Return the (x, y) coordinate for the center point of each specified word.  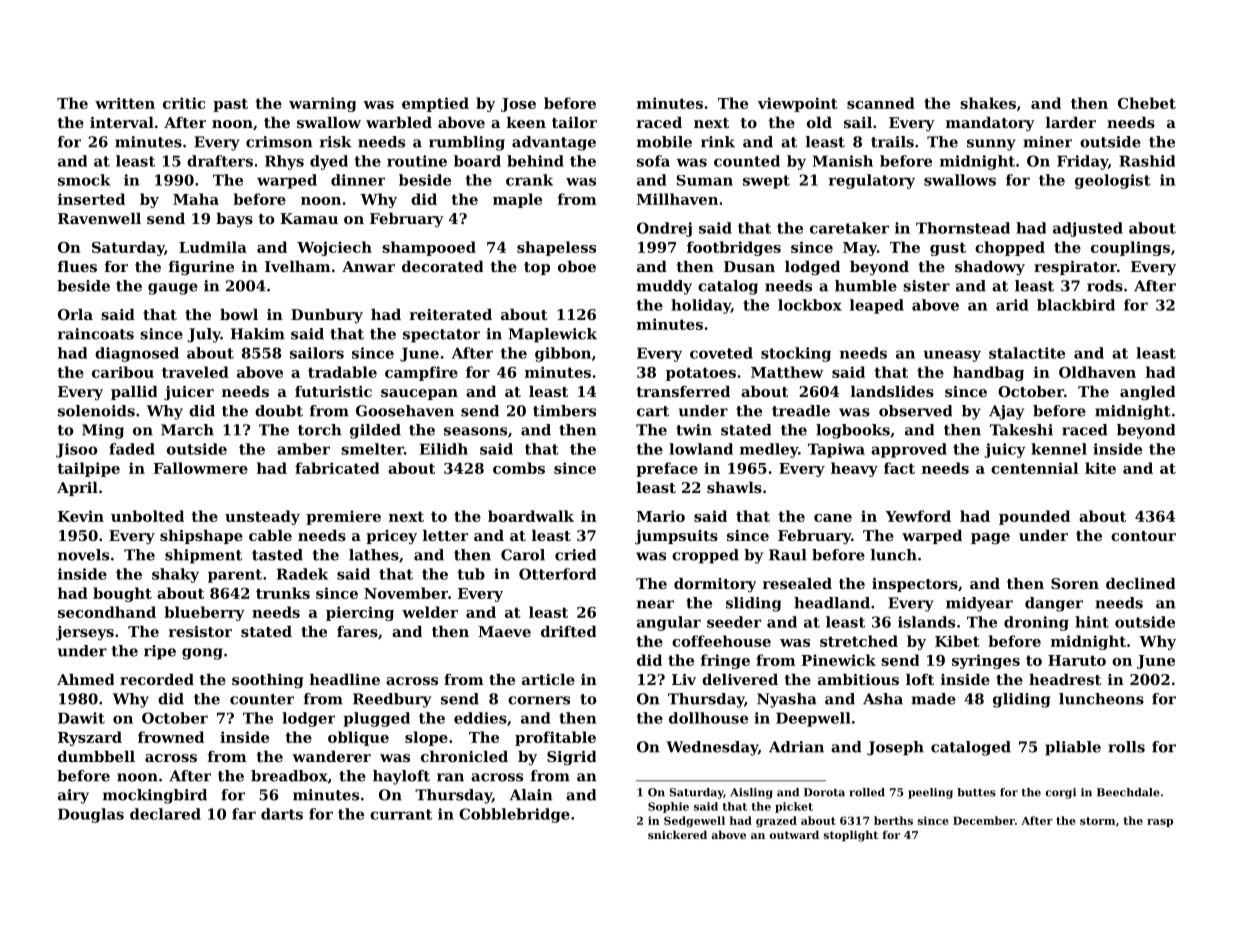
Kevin (81, 516)
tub (471, 574)
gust (948, 249)
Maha (196, 199)
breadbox (289, 776)
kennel (1059, 449)
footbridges (734, 248)
